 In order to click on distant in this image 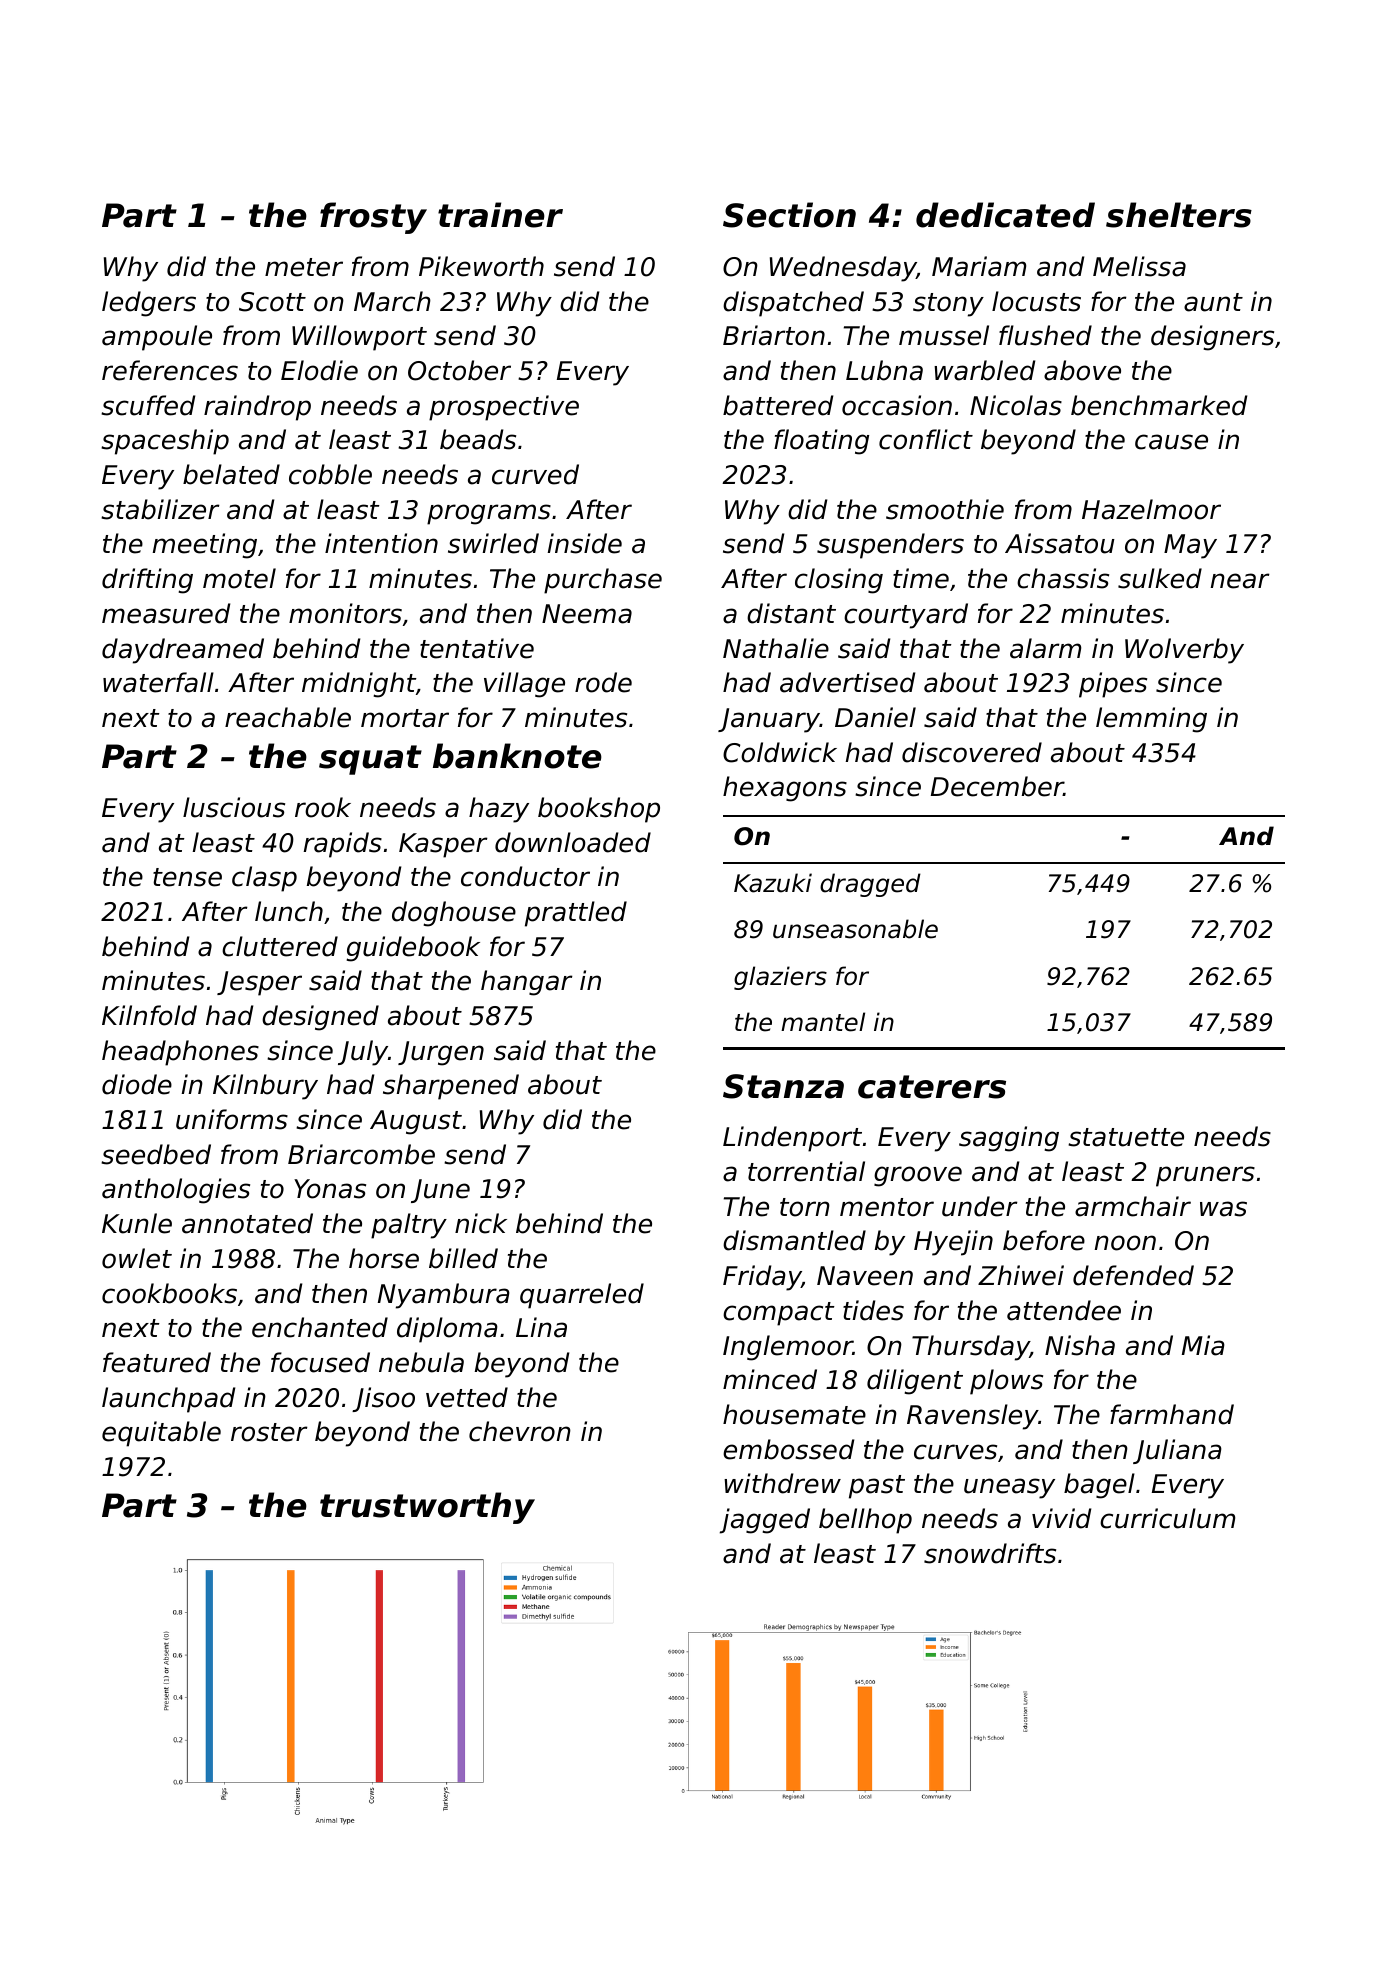, I will do `click(791, 613)`.
